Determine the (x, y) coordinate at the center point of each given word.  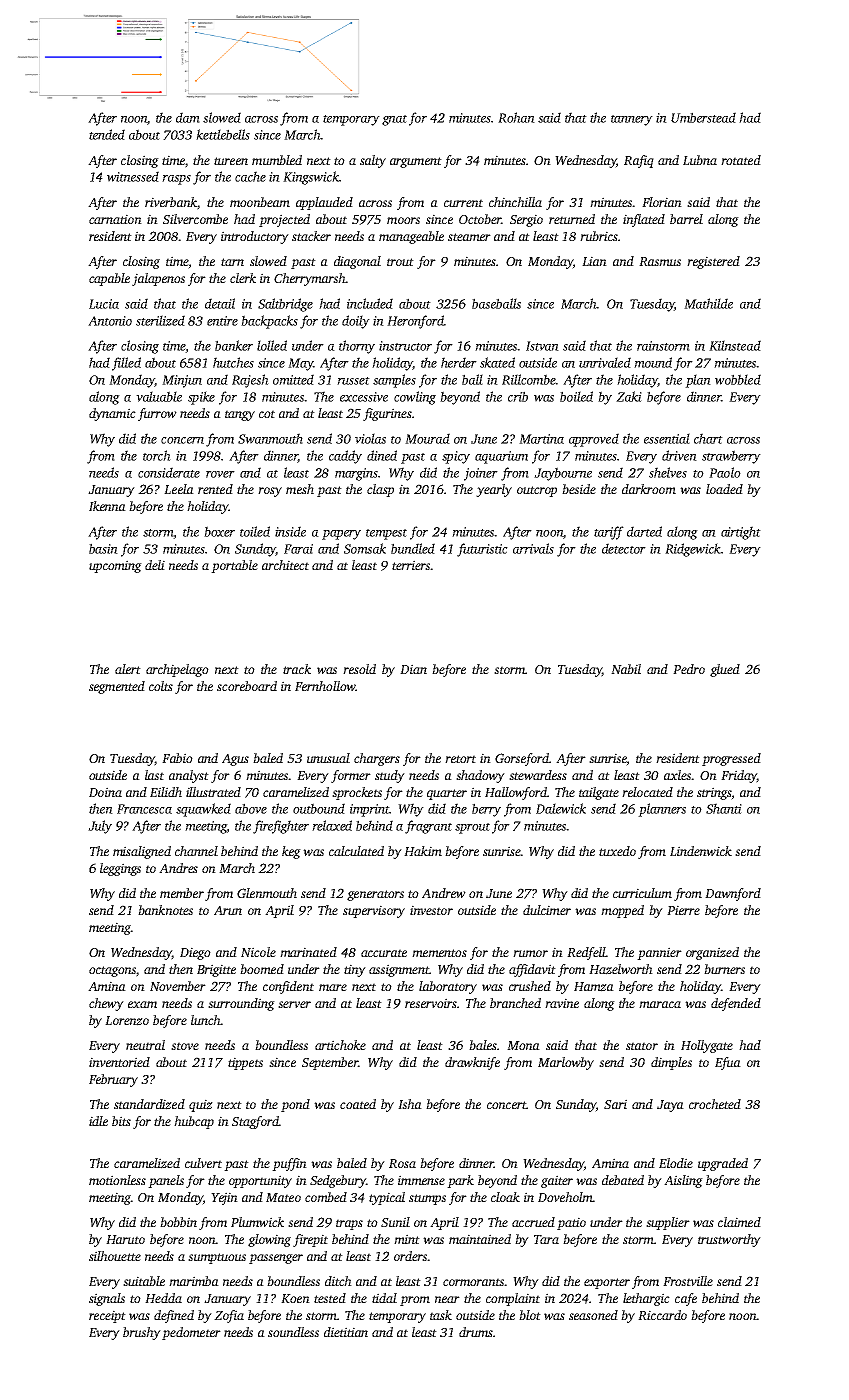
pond (295, 1105)
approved (594, 440)
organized (712, 953)
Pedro (689, 669)
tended (107, 134)
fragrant (428, 827)
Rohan (516, 117)
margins (356, 474)
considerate (169, 472)
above (251, 808)
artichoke (340, 1045)
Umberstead (703, 117)
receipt (107, 1316)
